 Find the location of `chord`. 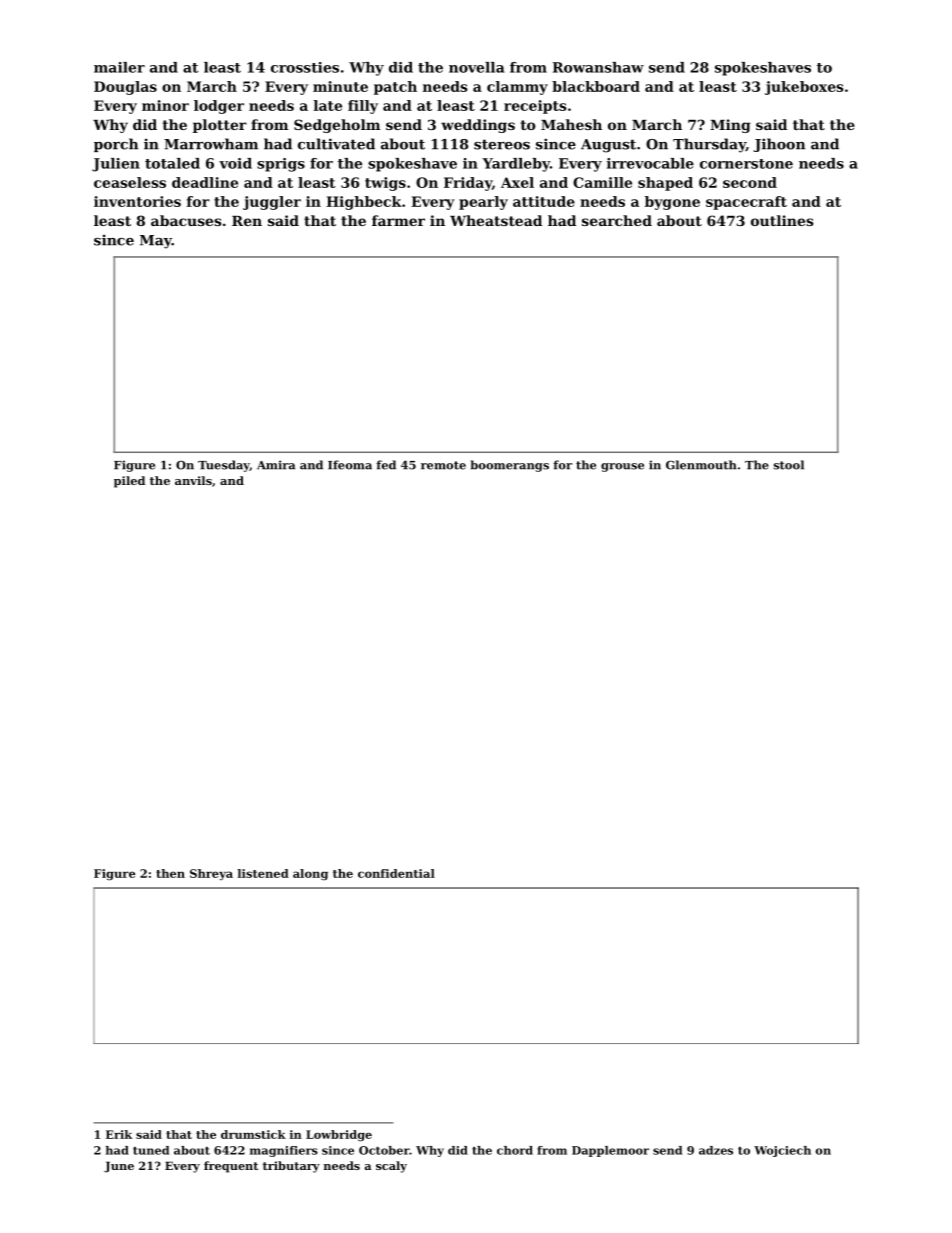

chord is located at coordinates (515, 1150).
